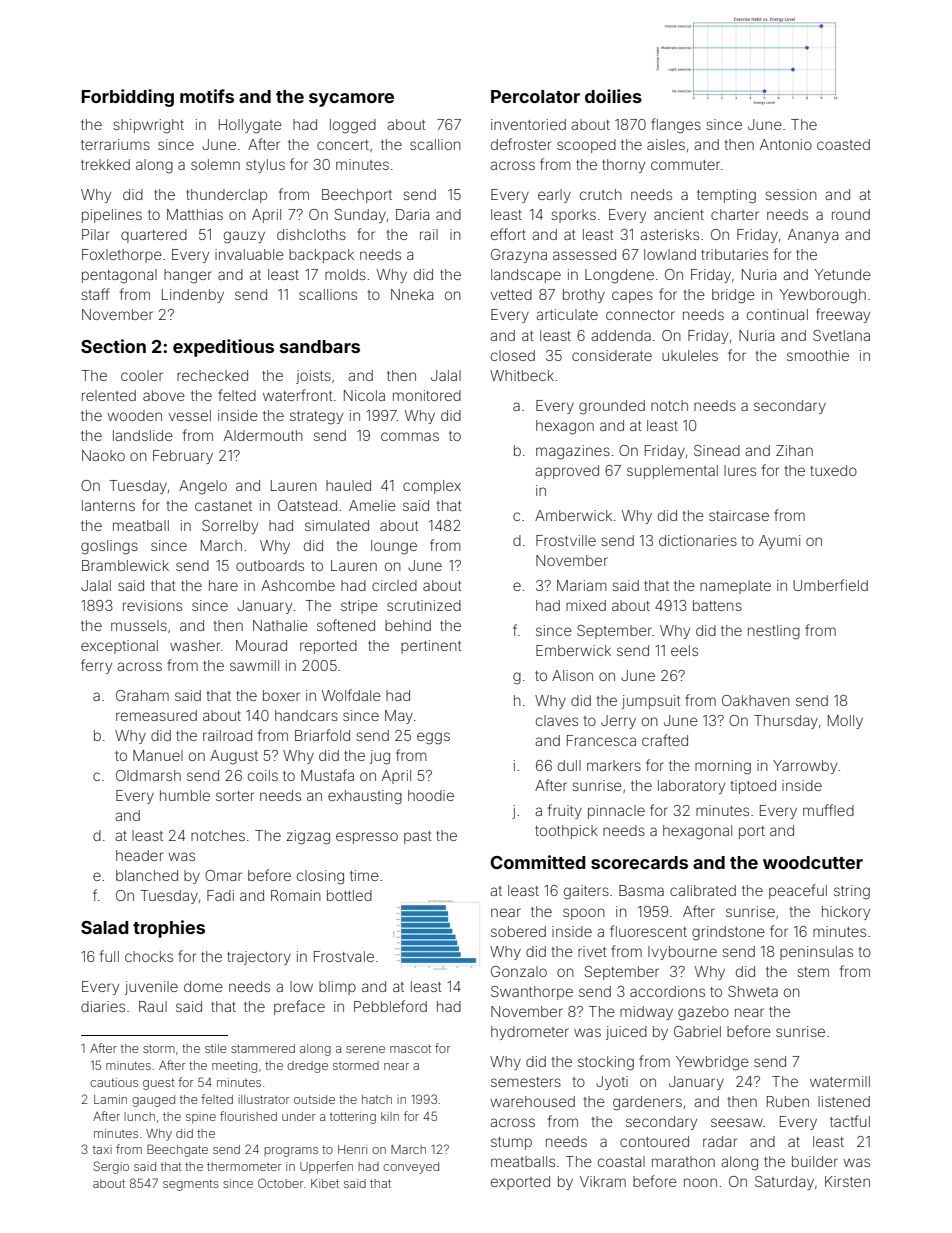  What do you see at coordinates (639, 862) in the page?
I see `scorecards` at bounding box center [639, 862].
